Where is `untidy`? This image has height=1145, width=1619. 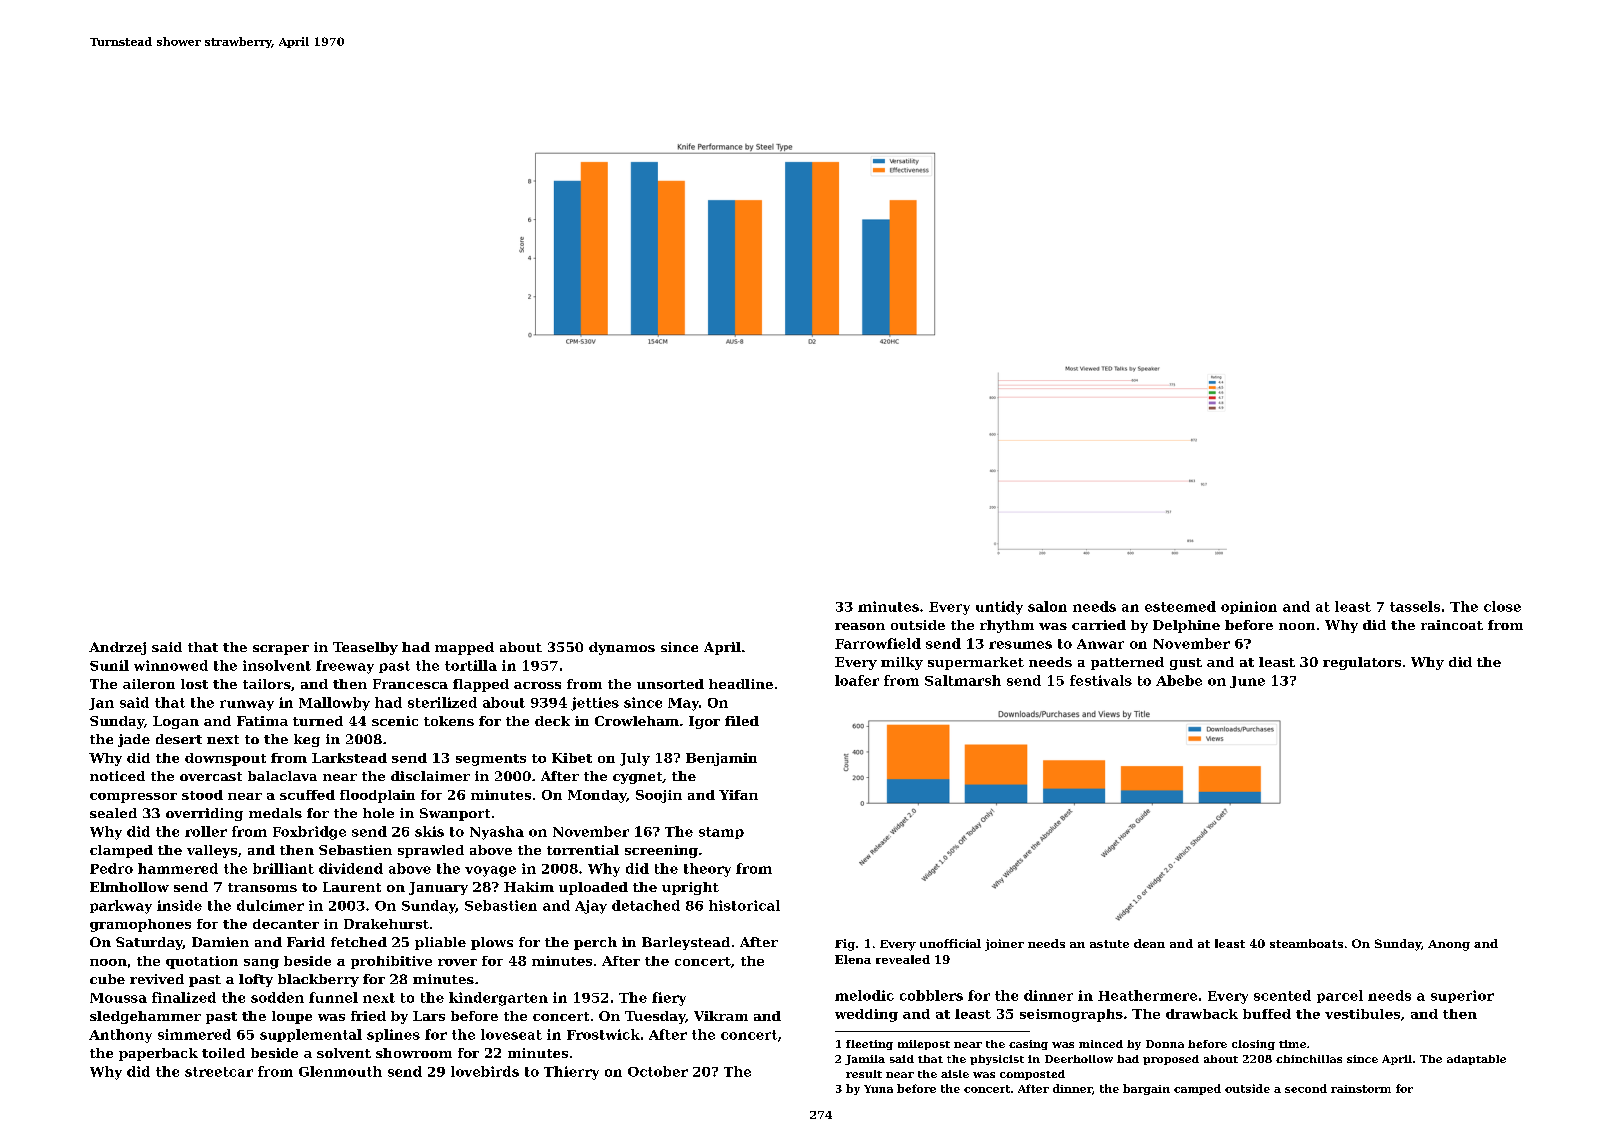
untidy is located at coordinates (999, 608).
